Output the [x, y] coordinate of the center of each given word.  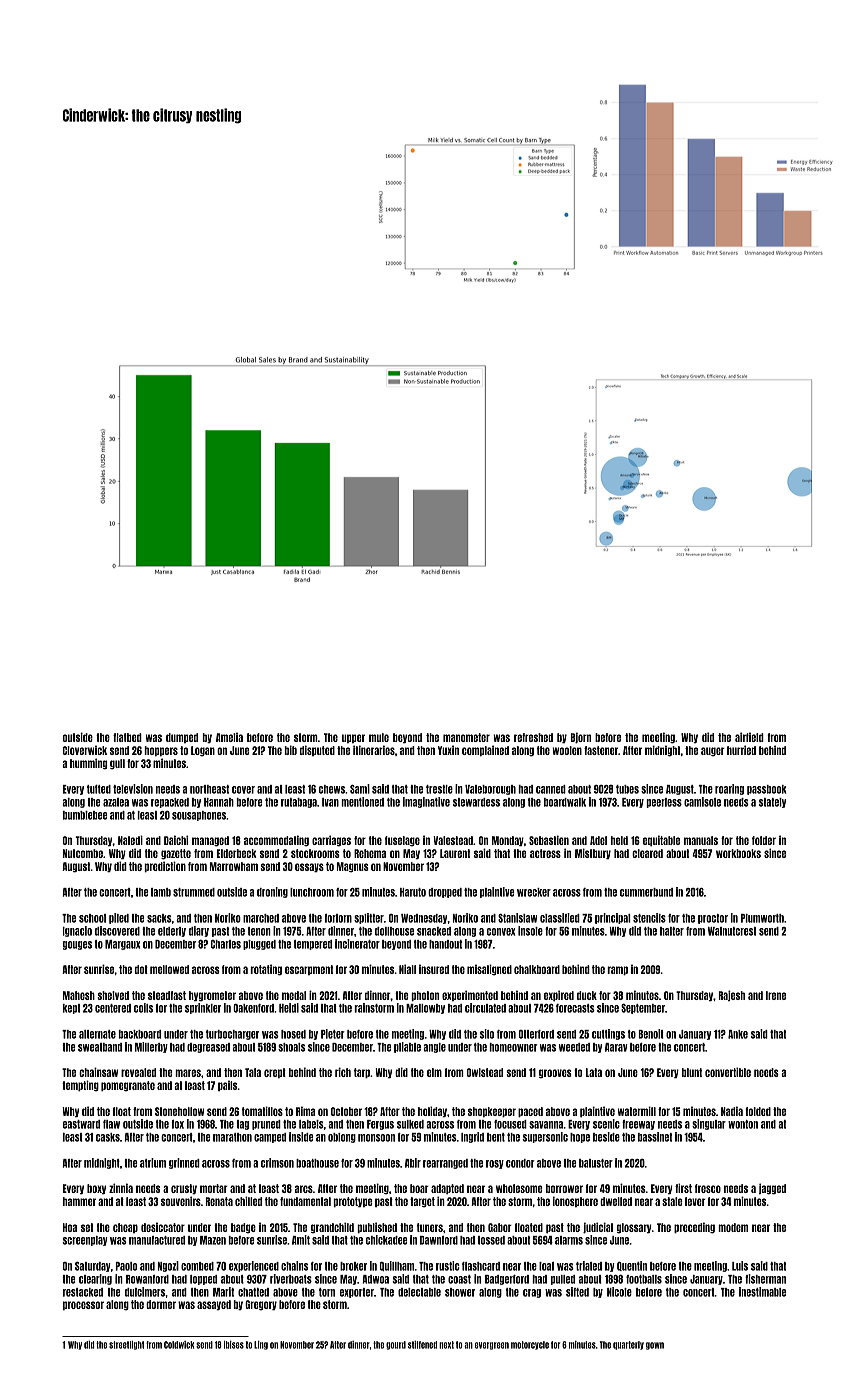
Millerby [151, 1047]
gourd [396, 1345]
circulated [485, 1008]
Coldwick [179, 1345]
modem [733, 1227]
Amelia [229, 737]
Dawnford [439, 1240]
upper [353, 738]
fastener [601, 750]
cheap [125, 1228]
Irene [776, 995]
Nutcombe [83, 853]
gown [655, 1346]
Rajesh [732, 995]
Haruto [413, 892]
